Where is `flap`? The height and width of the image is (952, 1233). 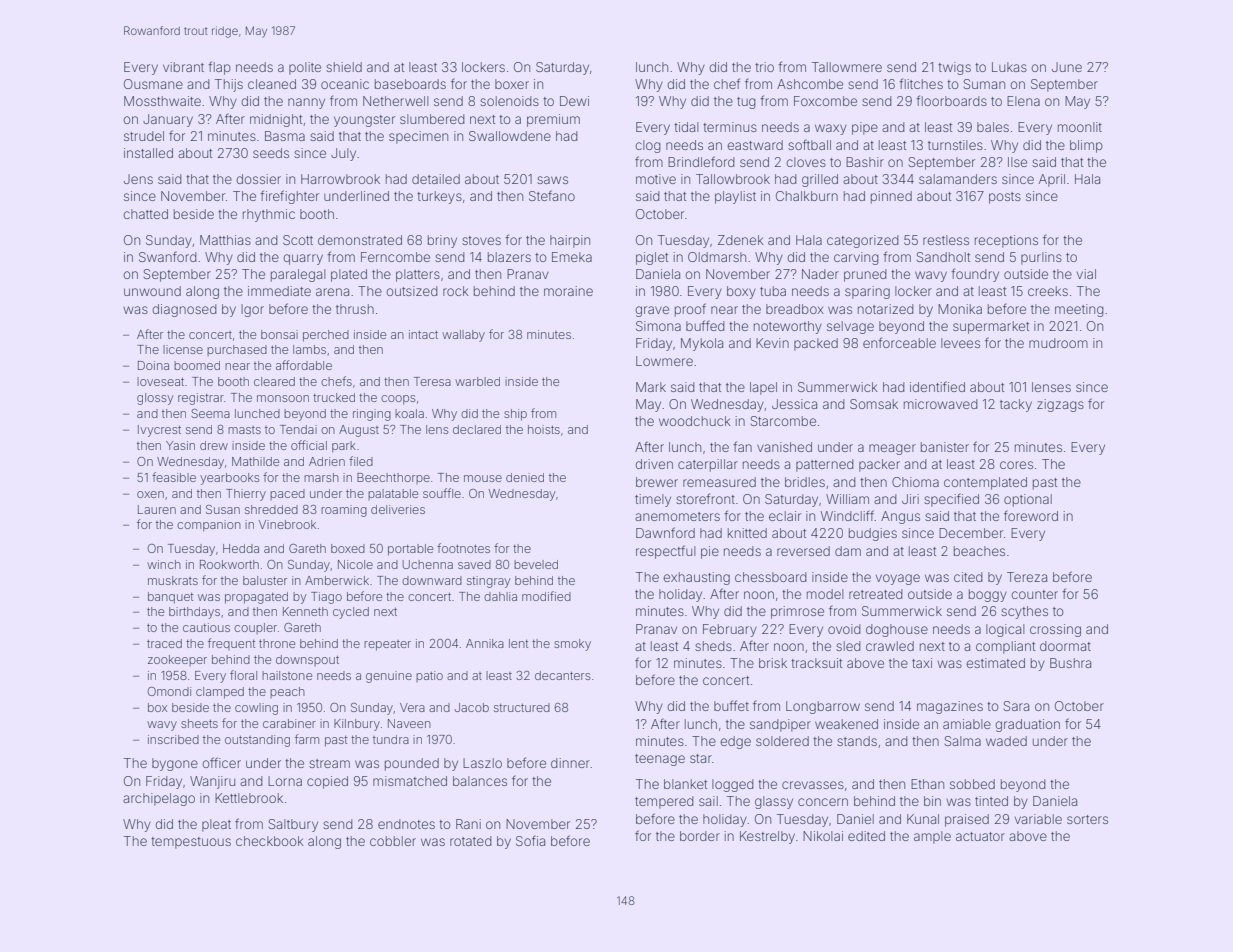
flap is located at coordinates (219, 68).
